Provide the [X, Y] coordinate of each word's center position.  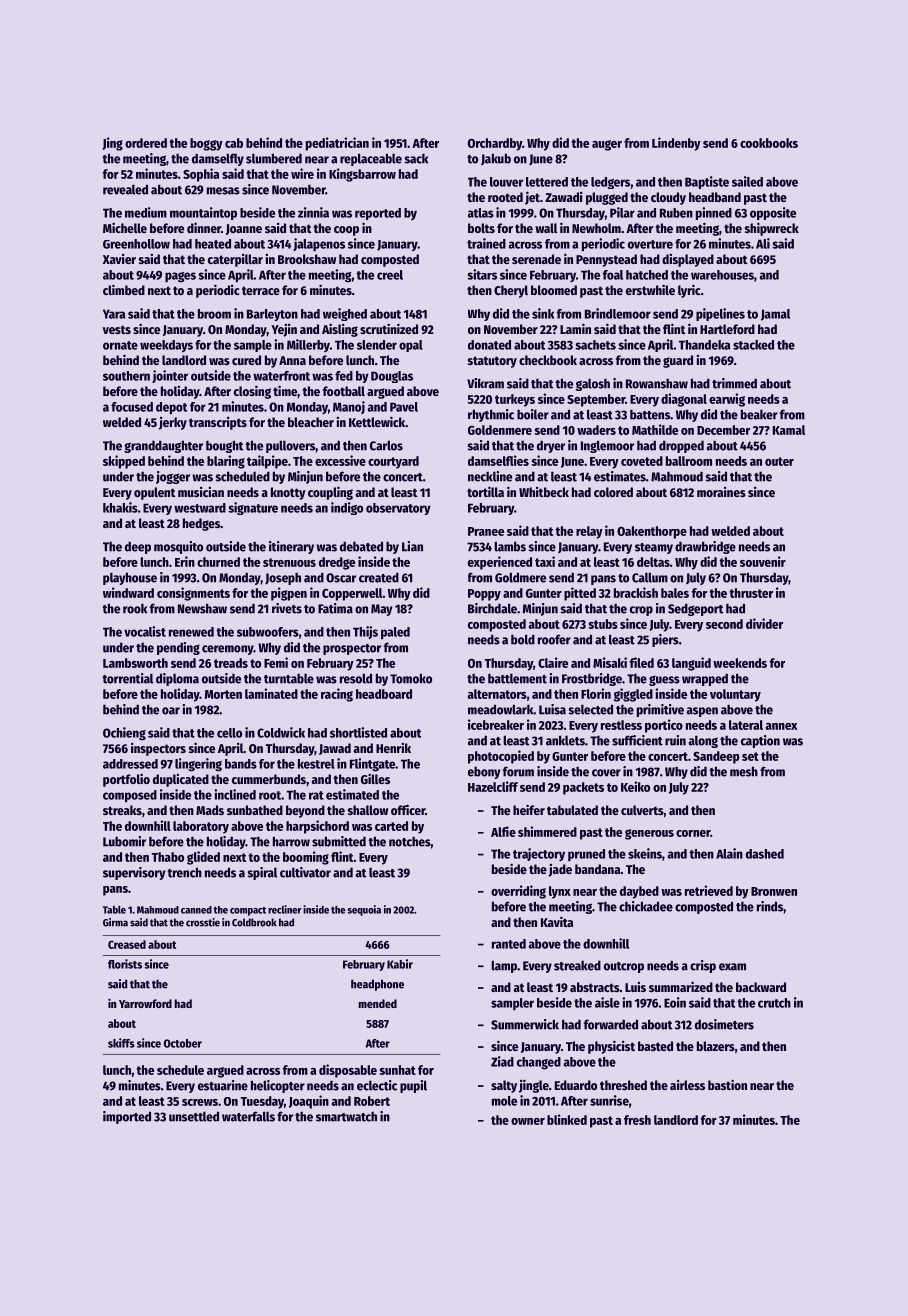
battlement [517, 678]
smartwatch [346, 1117]
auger [607, 145]
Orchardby [495, 144]
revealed [125, 189]
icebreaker [496, 724]
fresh [637, 1120]
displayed [688, 260]
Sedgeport [695, 609]
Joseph [283, 579]
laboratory [201, 827]
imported [127, 1117]
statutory [492, 362]
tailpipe [267, 462]
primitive [660, 710]
